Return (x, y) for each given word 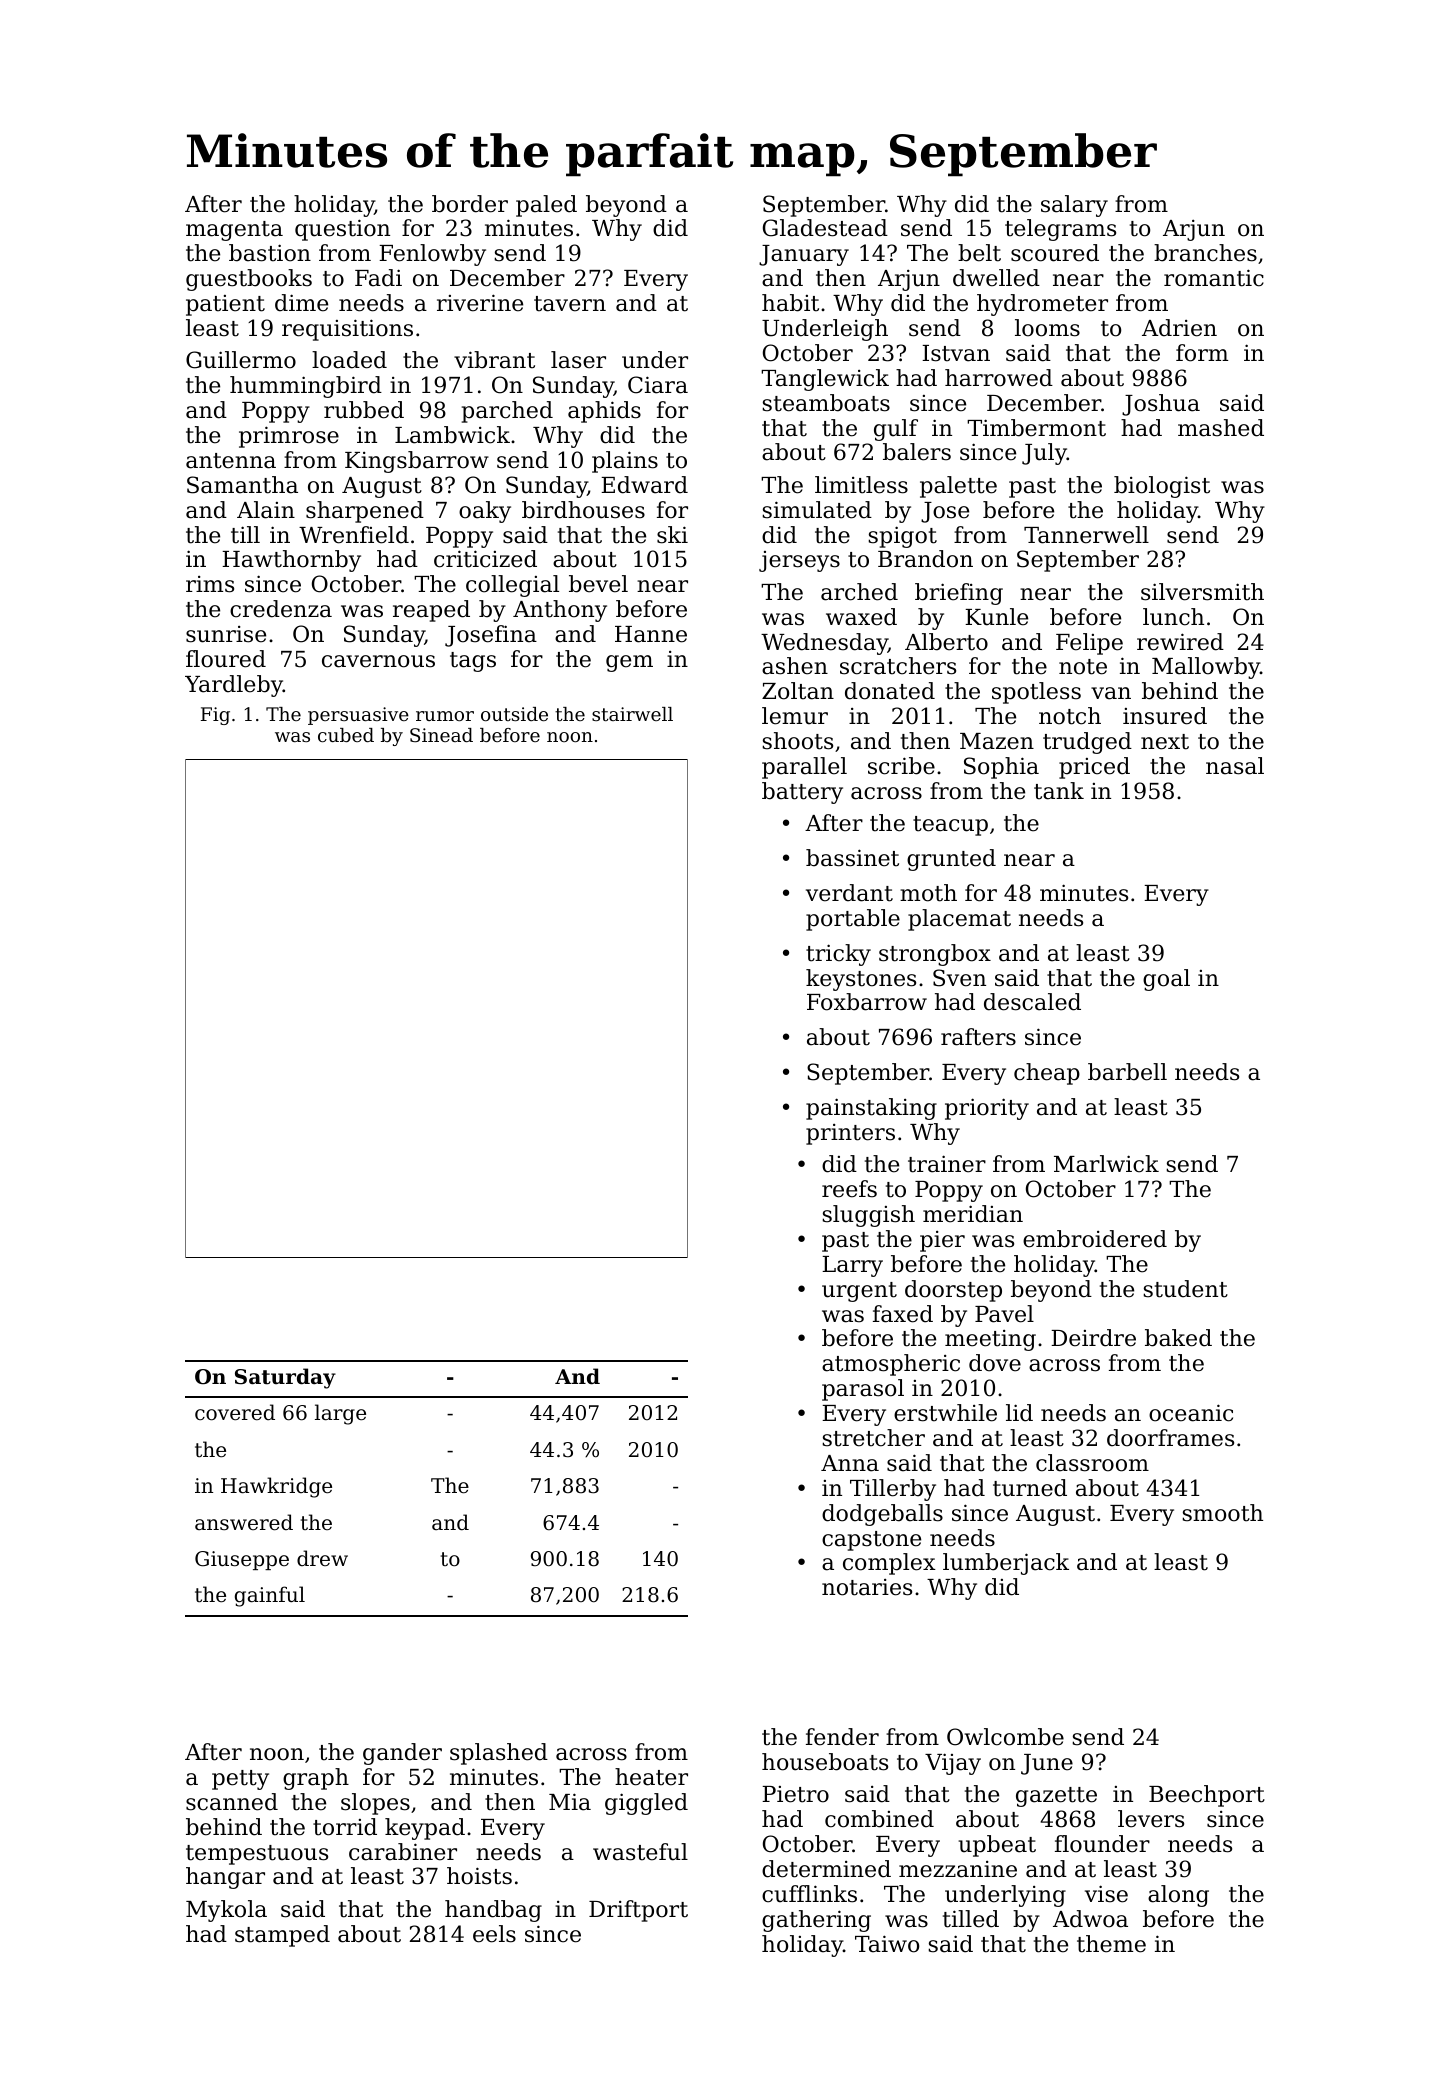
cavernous (378, 661)
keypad (425, 1829)
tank (1059, 791)
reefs (849, 1189)
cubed (346, 735)
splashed (499, 1754)
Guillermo (241, 360)
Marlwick (1106, 1164)
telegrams (1060, 230)
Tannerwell (1086, 535)
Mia (570, 1802)
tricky (838, 955)
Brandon (925, 559)
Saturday (285, 1378)
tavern (570, 304)
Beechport (1207, 1796)
